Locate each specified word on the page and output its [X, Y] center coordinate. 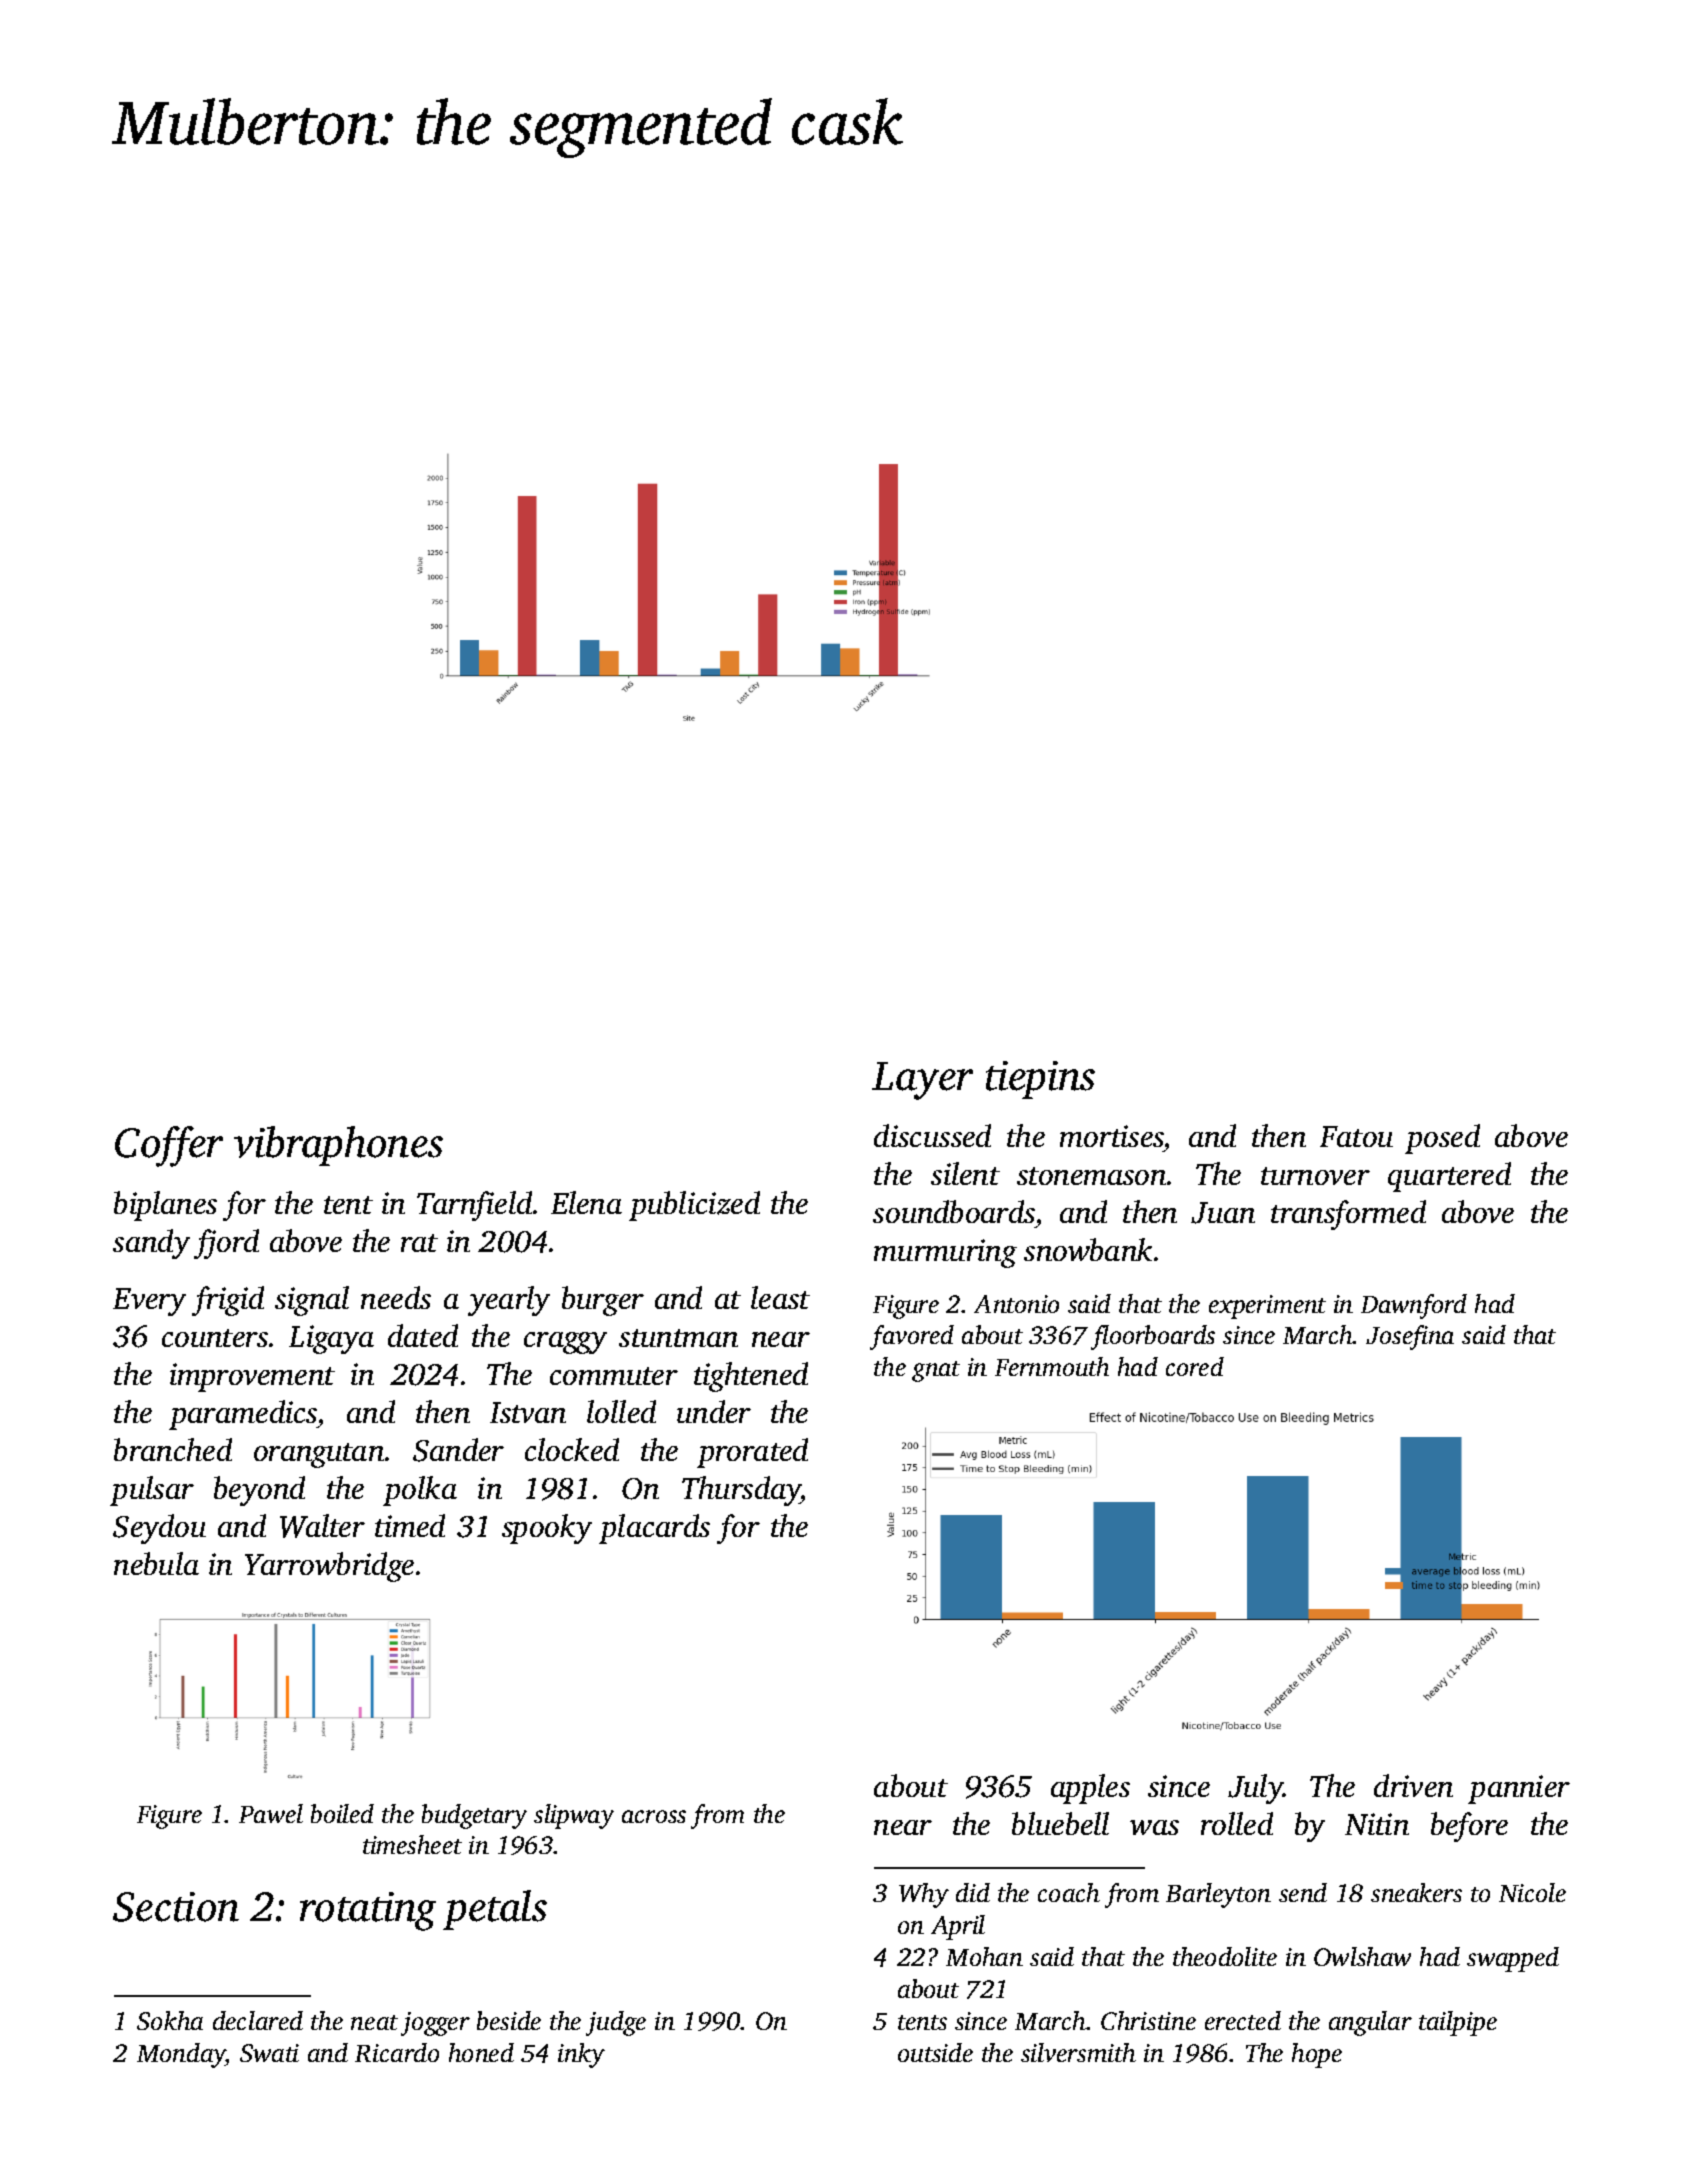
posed [1442, 1139]
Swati [269, 2053]
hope [1317, 2055]
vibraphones [338, 1146]
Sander [458, 1450]
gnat [936, 1371]
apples [1090, 1789]
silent [965, 1173]
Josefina [1410, 1337]
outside [935, 2052]
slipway [574, 1816]
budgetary [474, 1816]
